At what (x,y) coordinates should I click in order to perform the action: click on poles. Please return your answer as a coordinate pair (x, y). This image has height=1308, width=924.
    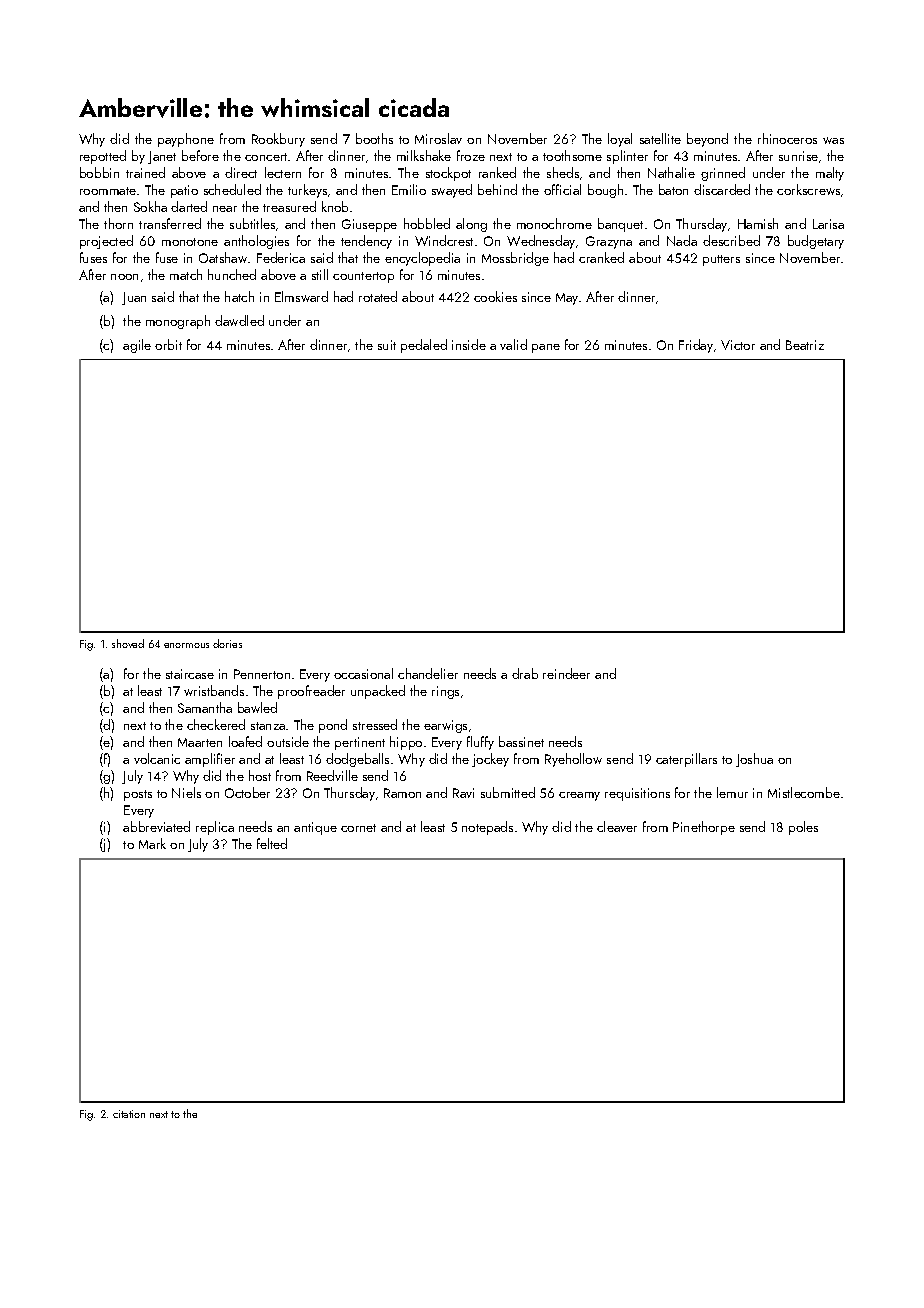
    Looking at the image, I should click on (803, 828).
